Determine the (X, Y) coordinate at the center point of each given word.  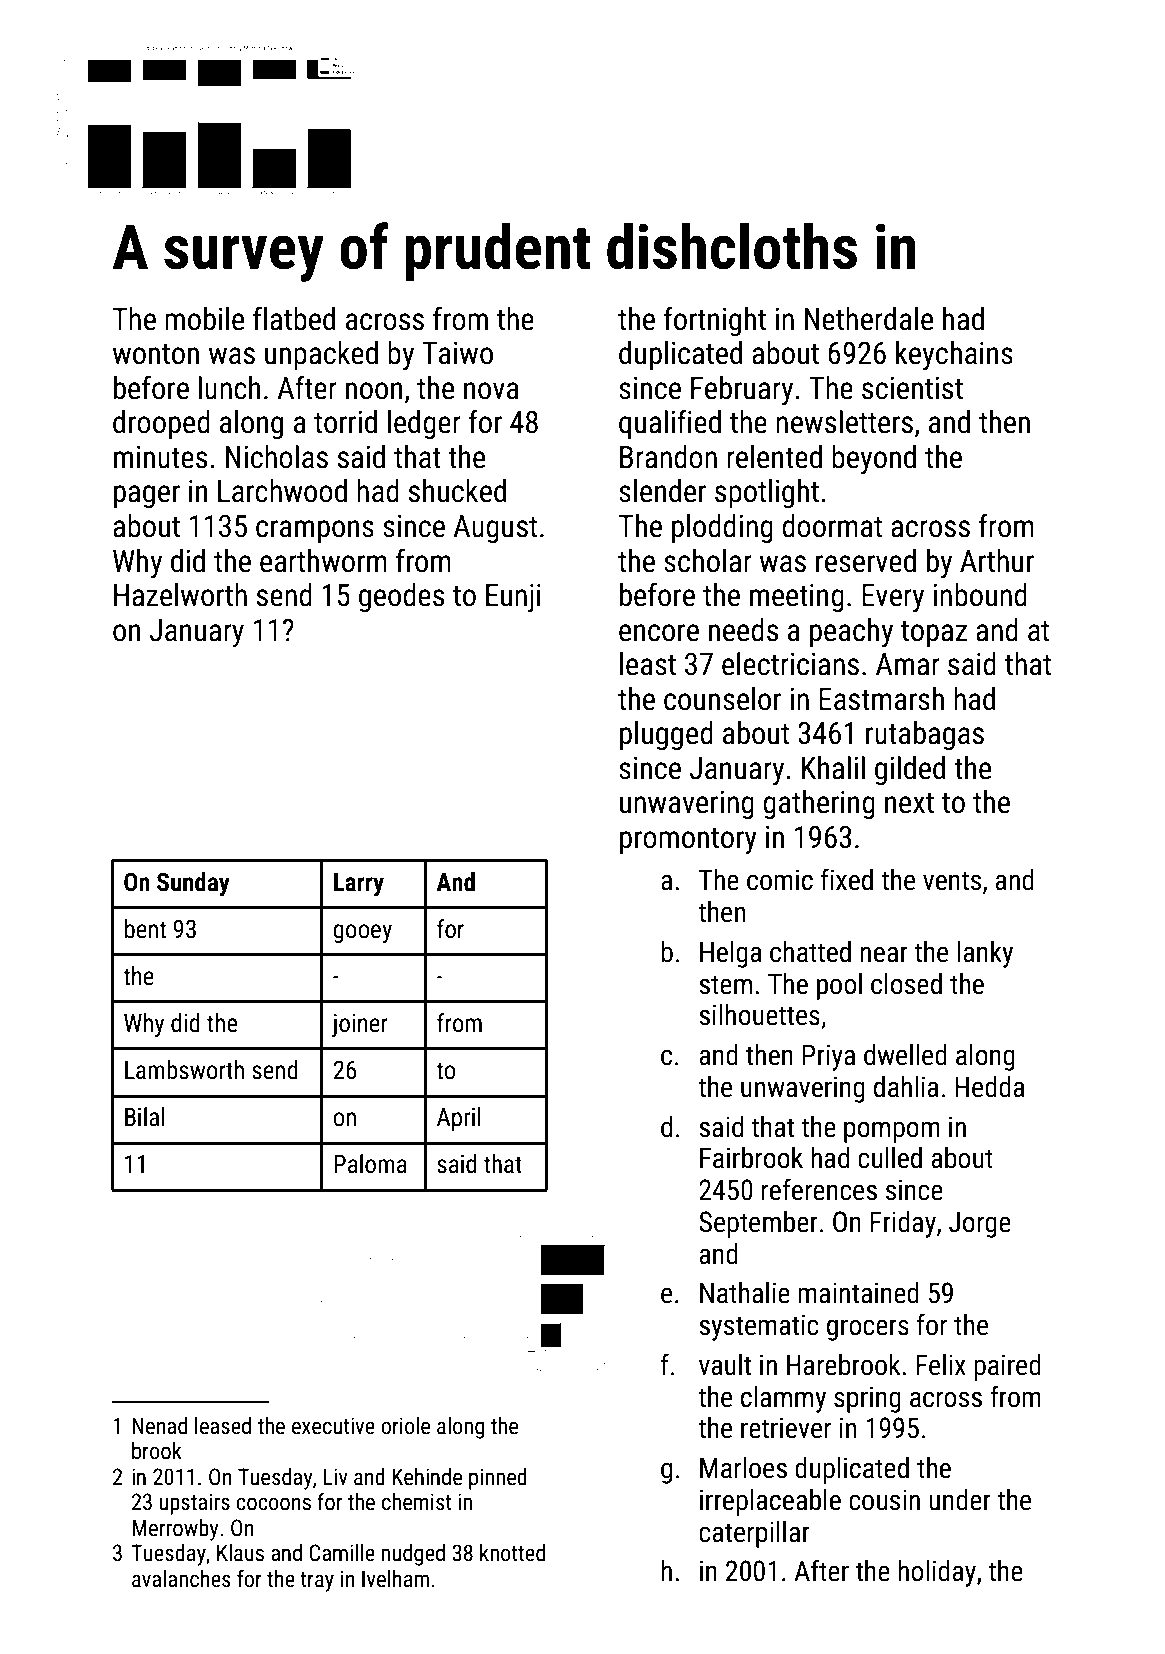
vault (725, 1365)
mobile (204, 319)
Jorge (980, 1225)
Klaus (240, 1553)
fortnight (715, 321)
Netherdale (869, 319)
